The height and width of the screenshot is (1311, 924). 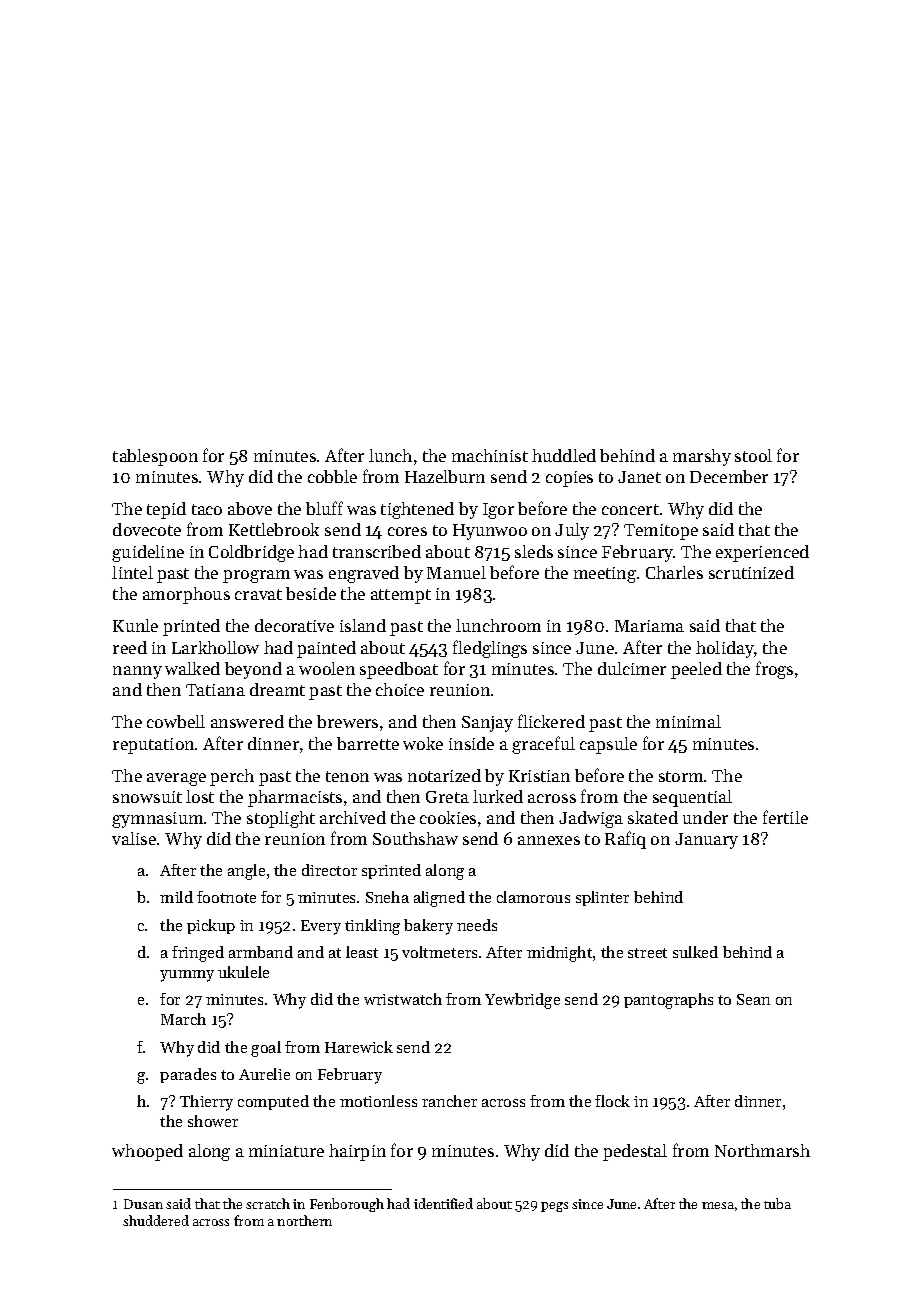 What do you see at coordinates (729, 476) in the screenshot?
I see `December` at bounding box center [729, 476].
